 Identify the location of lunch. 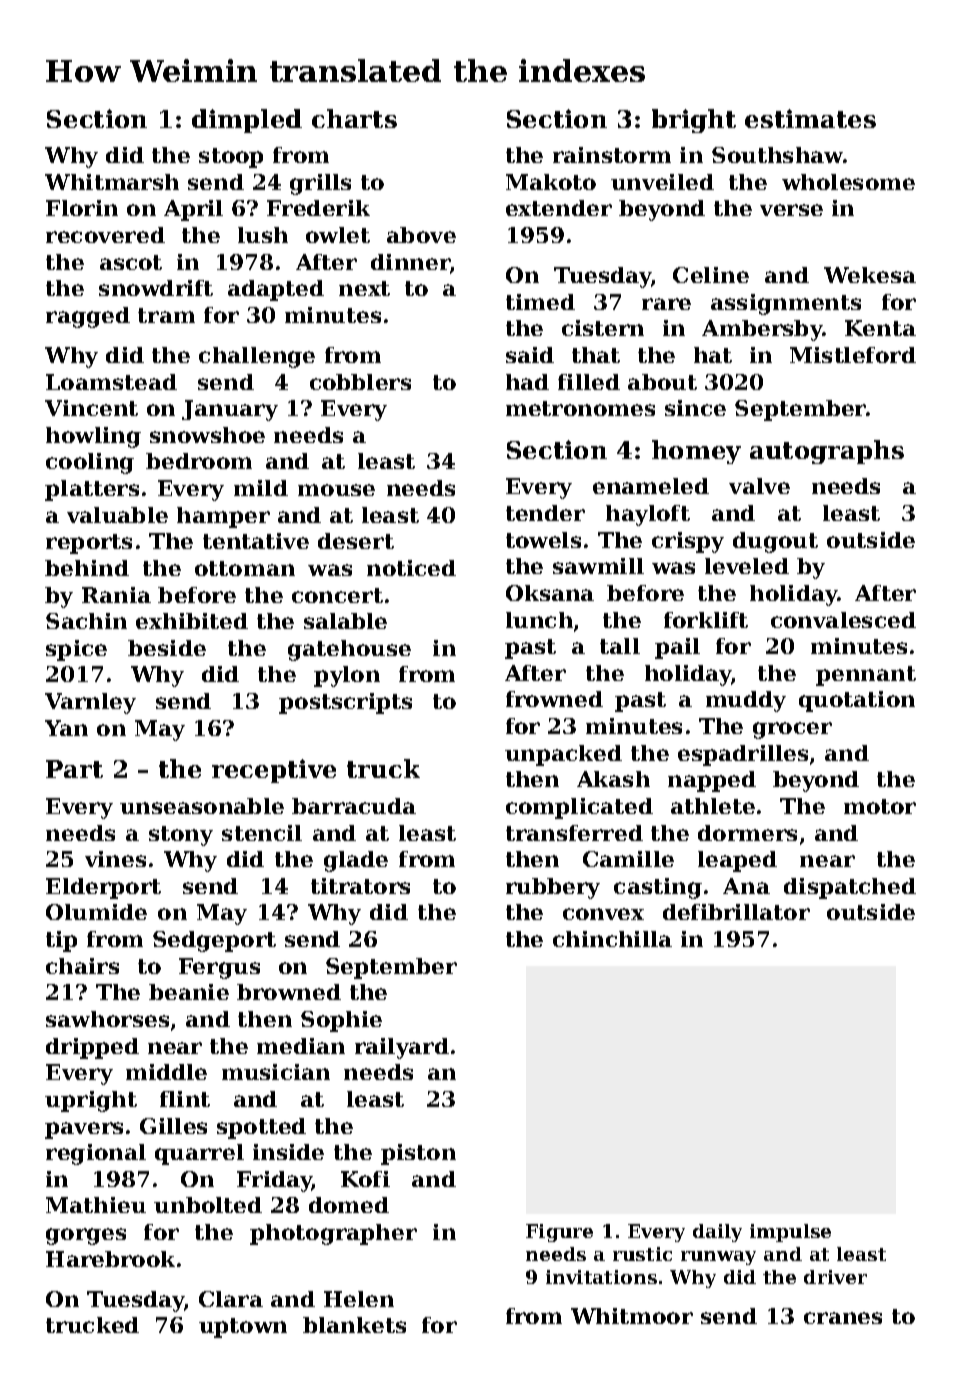
(539, 620).
